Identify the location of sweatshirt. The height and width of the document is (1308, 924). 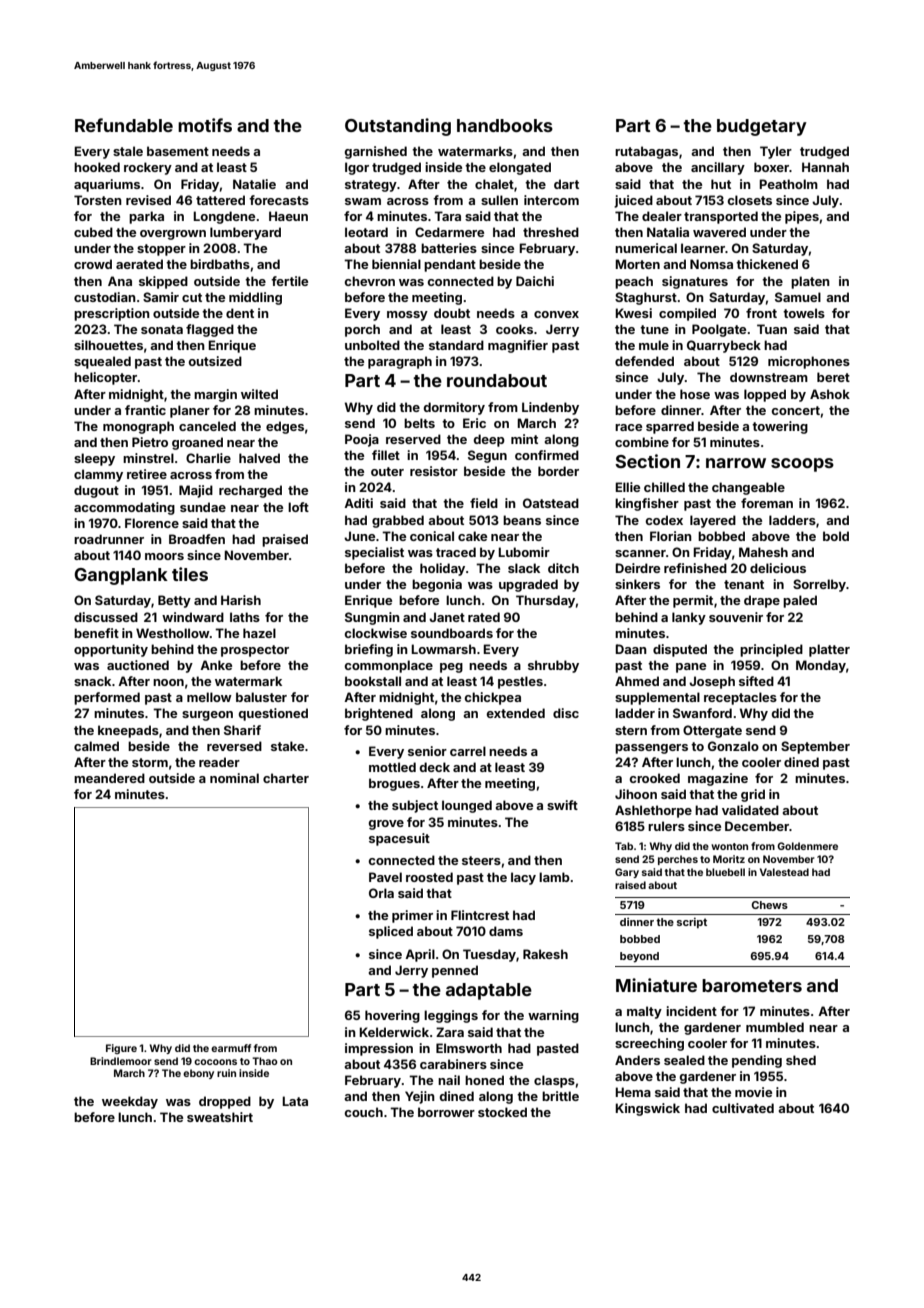
(220, 1117).
